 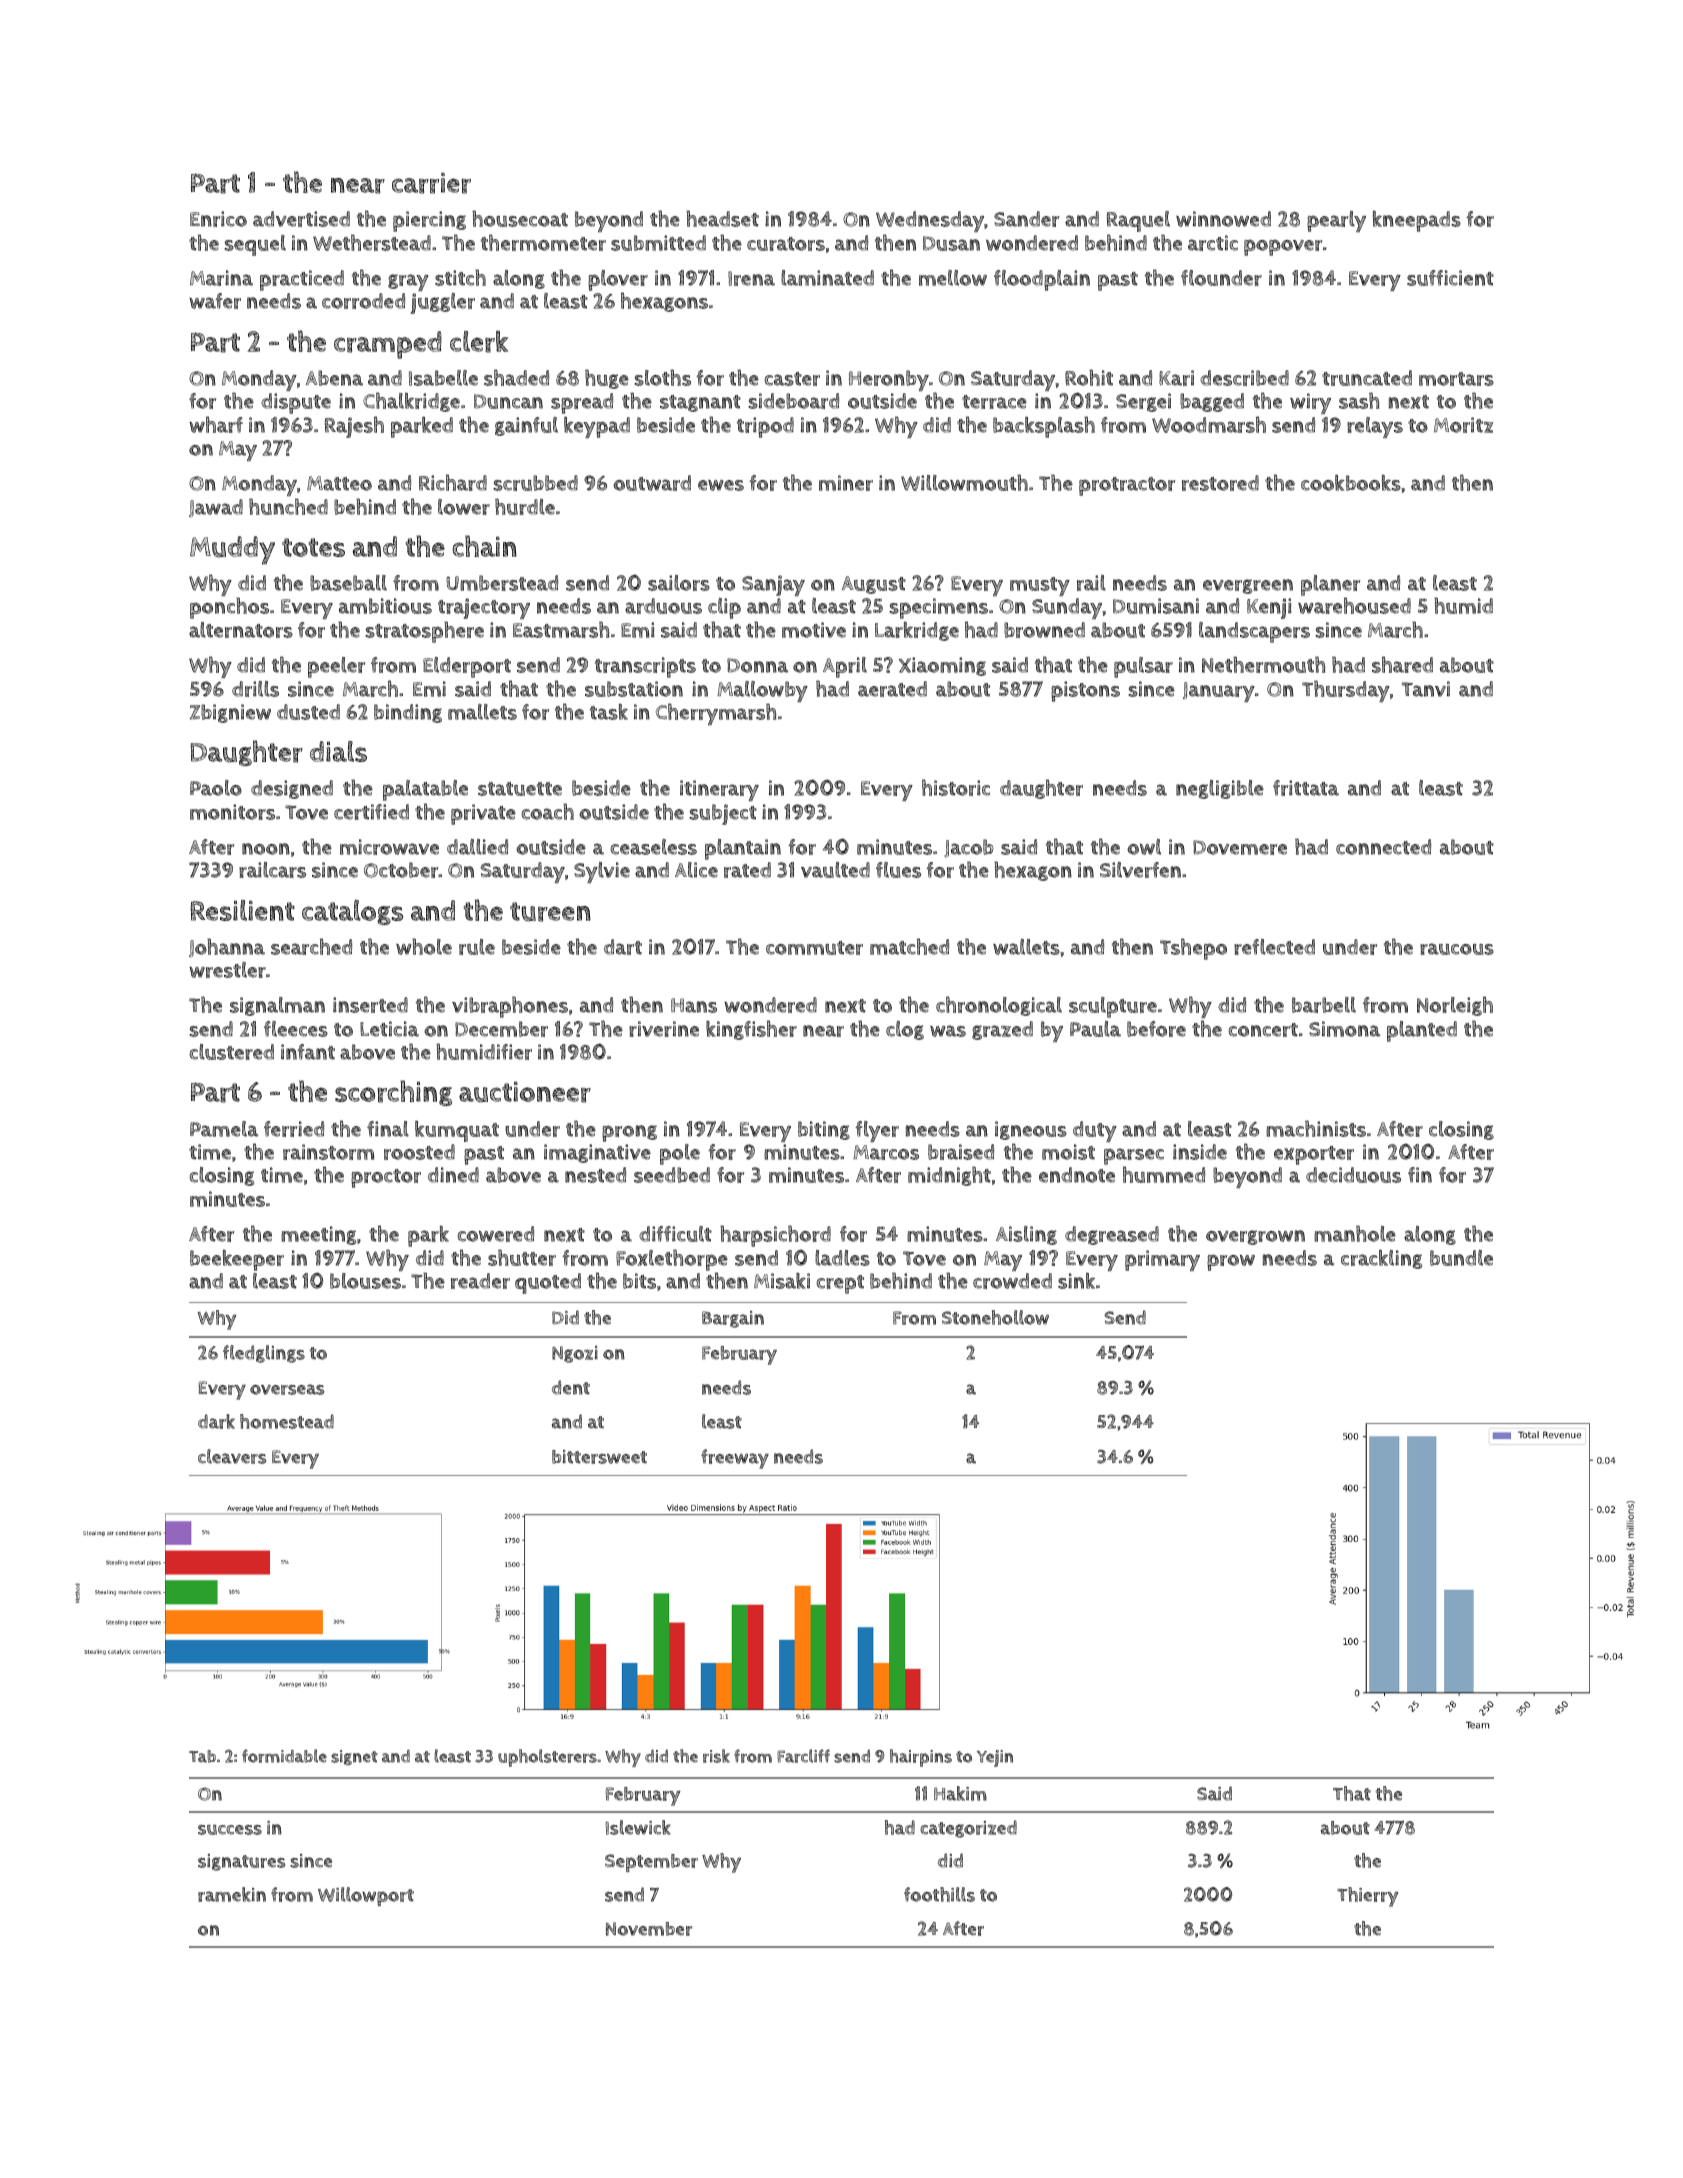 What do you see at coordinates (751, 1030) in the page?
I see `kingfisher` at bounding box center [751, 1030].
